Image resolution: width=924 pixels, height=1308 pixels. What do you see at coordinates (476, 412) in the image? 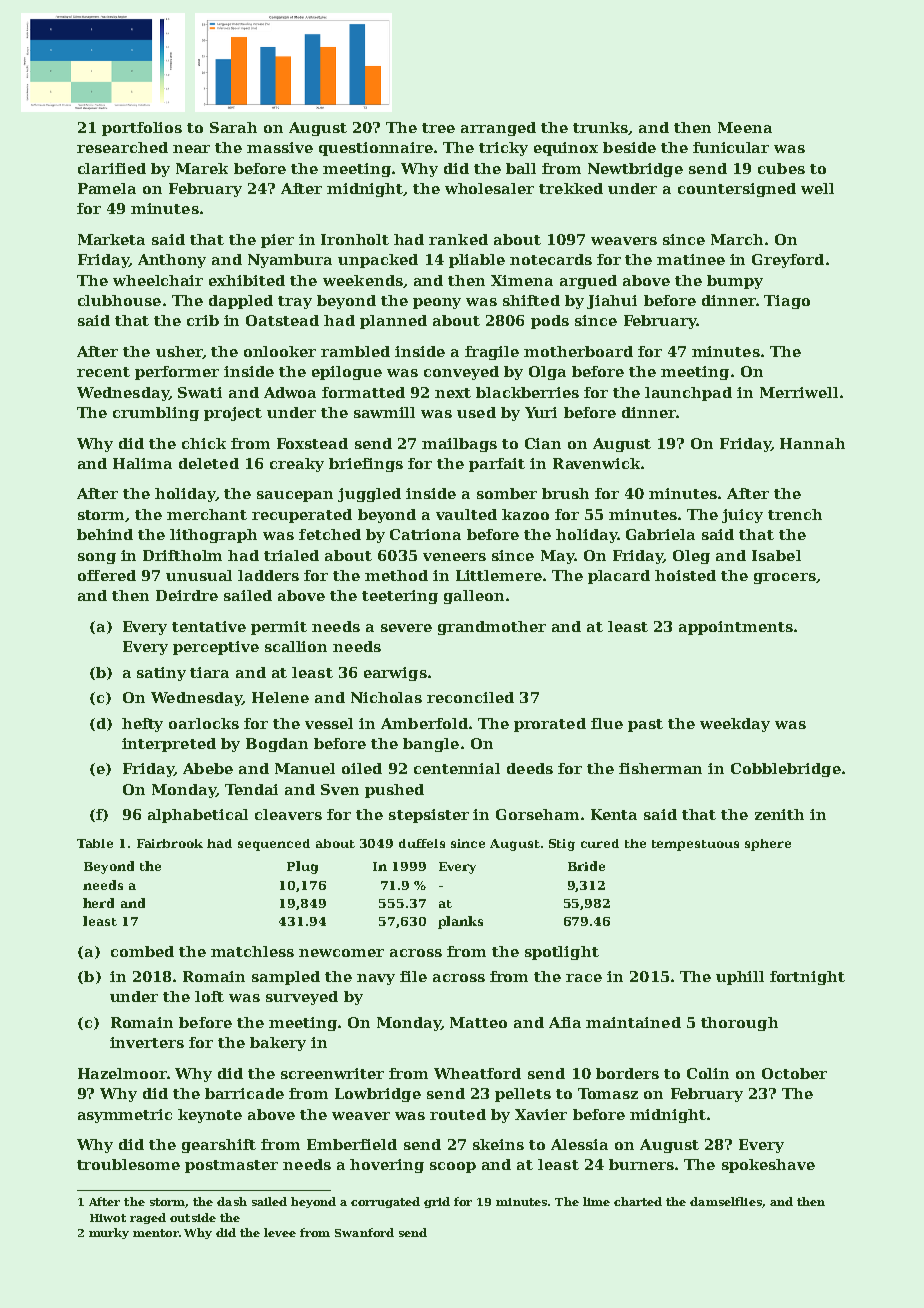
I see `used` at bounding box center [476, 412].
